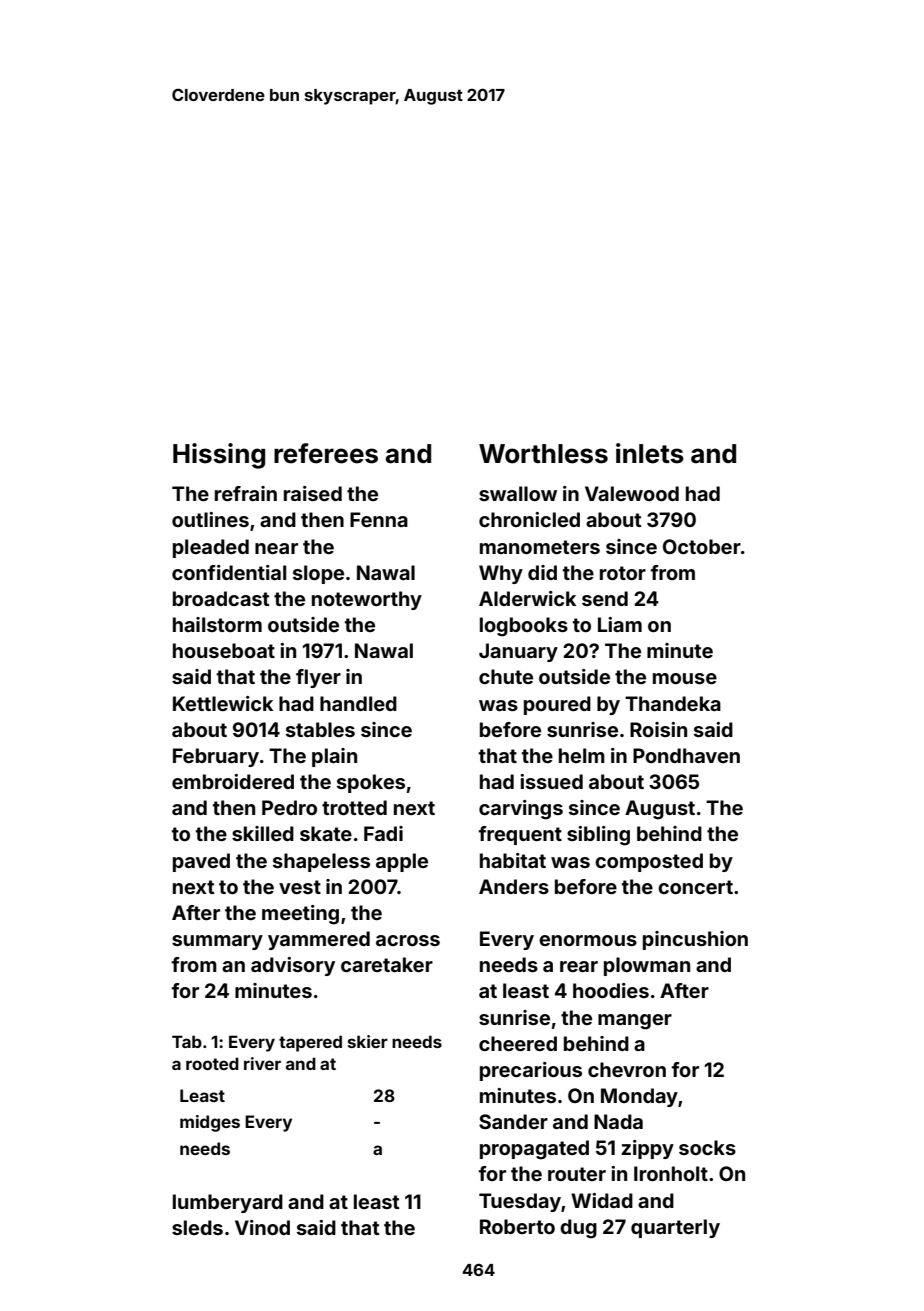 The image size is (924, 1311). I want to click on outlines, so click(210, 519).
